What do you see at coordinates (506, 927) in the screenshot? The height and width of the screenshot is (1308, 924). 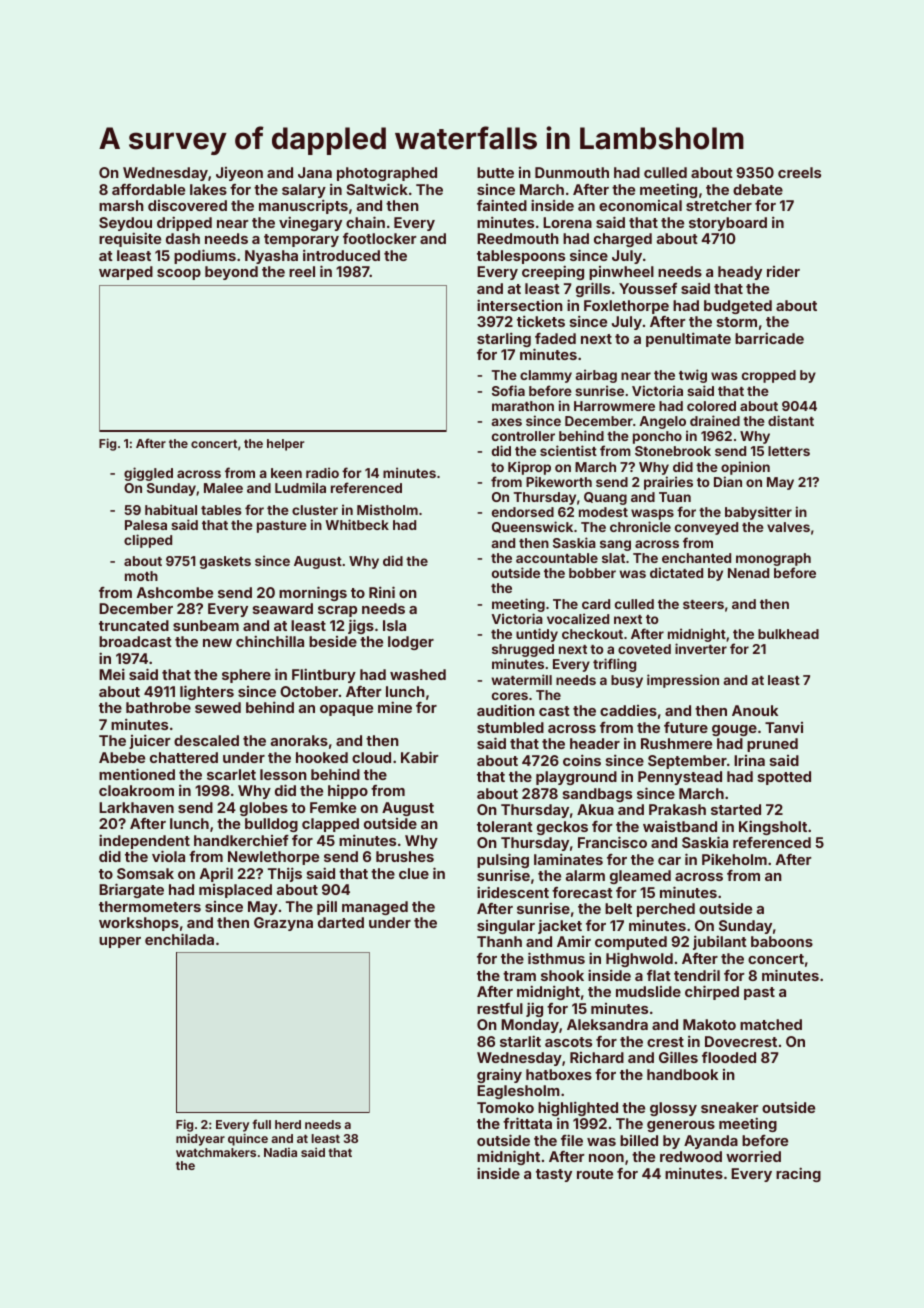 I see `singular` at bounding box center [506, 927].
